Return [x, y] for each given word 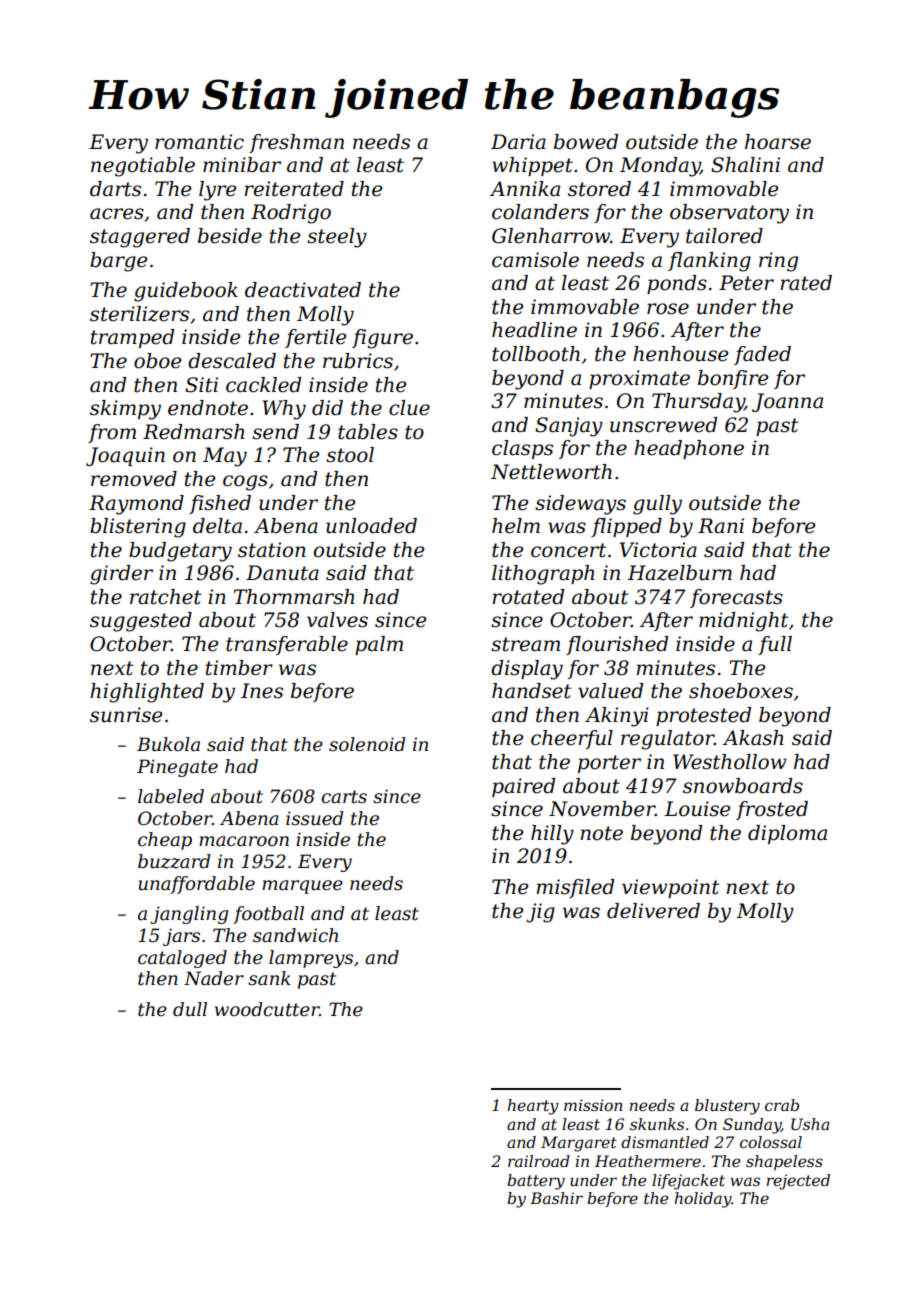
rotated [528, 597]
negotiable [143, 167]
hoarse [778, 142]
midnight [743, 622]
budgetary [180, 552]
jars [181, 937]
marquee [302, 887]
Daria [518, 142]
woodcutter [267, 1009]
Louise [697, 809]
